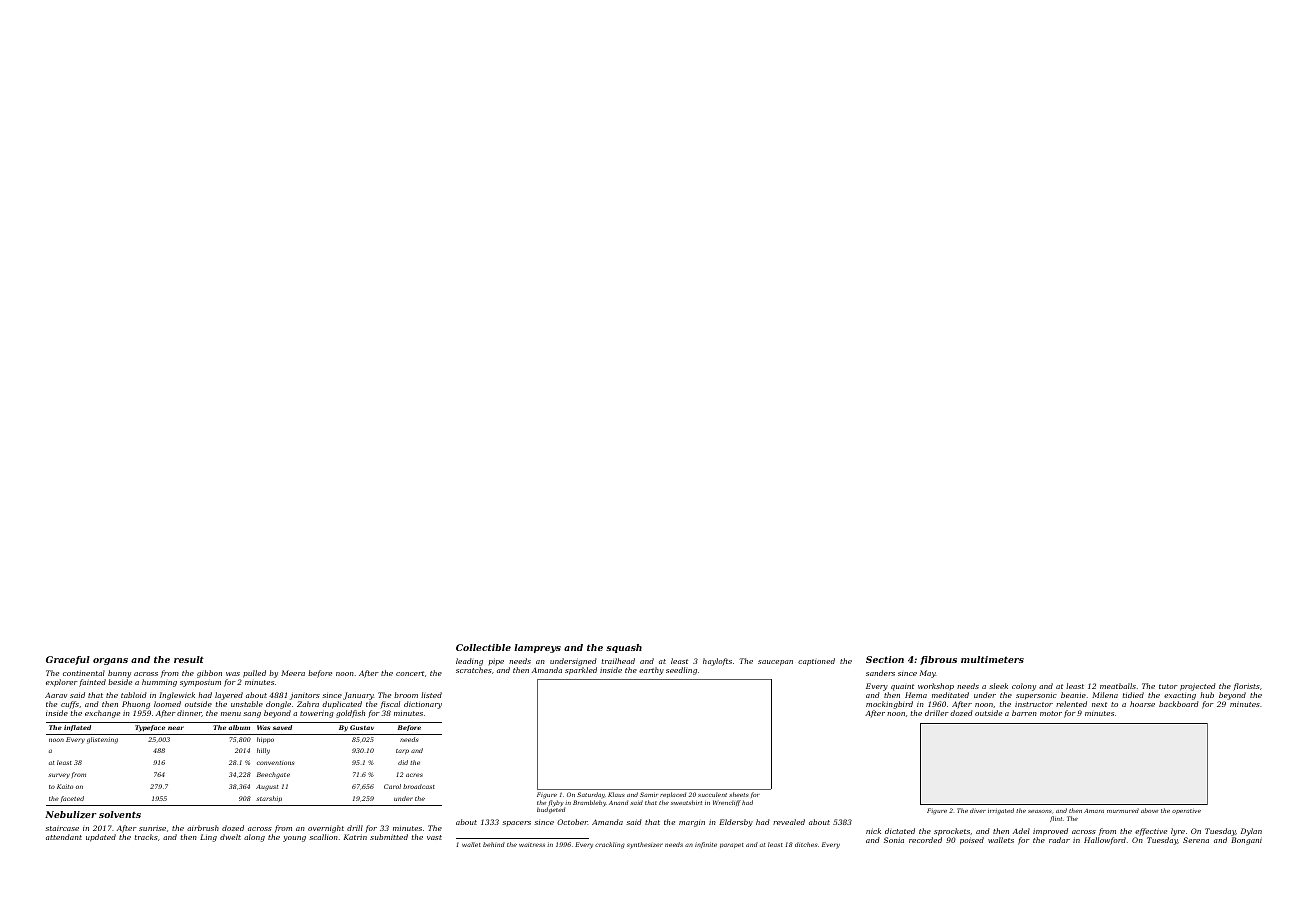 The image size is (1308, 924). I want to click on result, so click(189, 659).
